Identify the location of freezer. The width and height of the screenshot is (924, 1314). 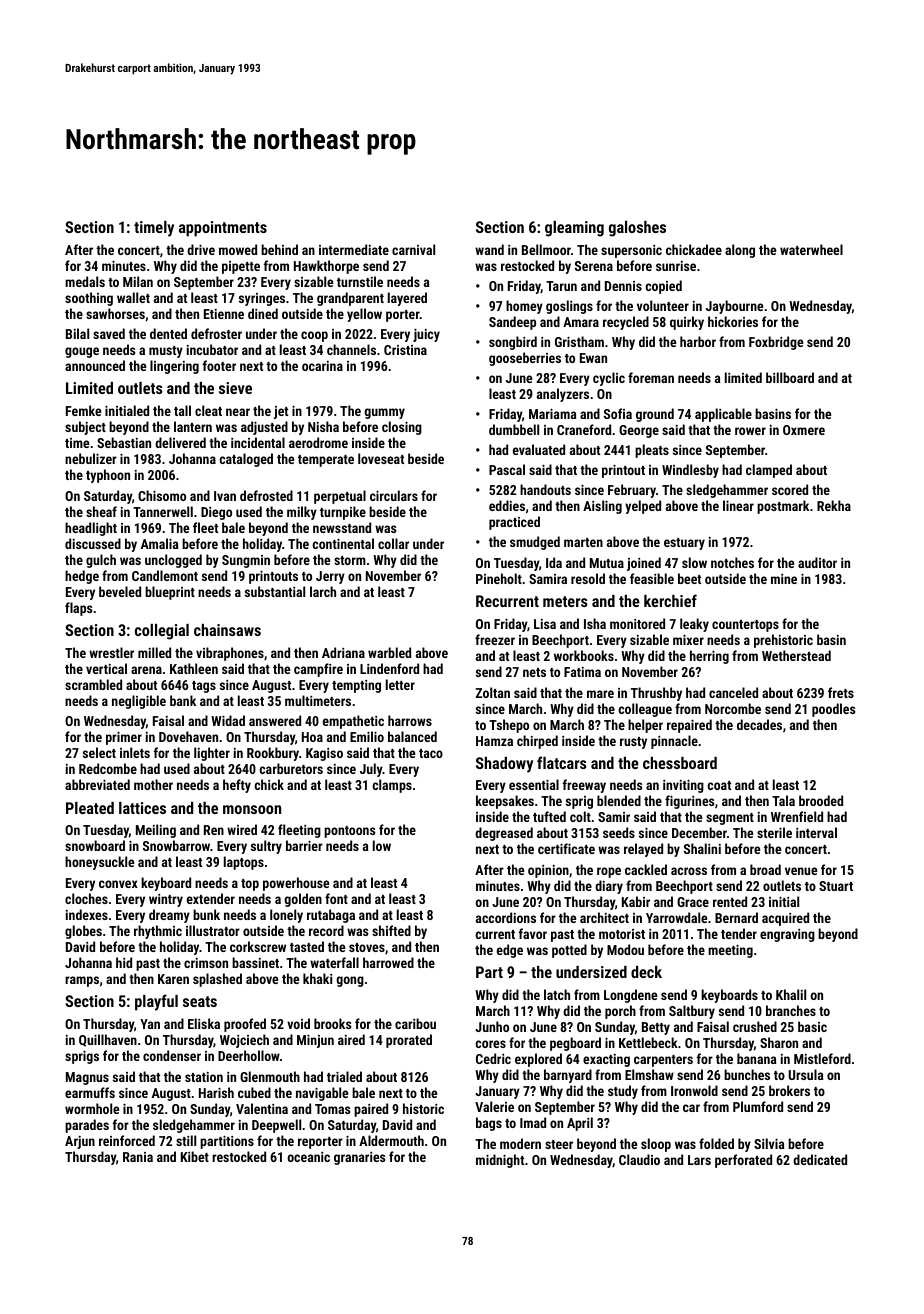
(495, 639).
